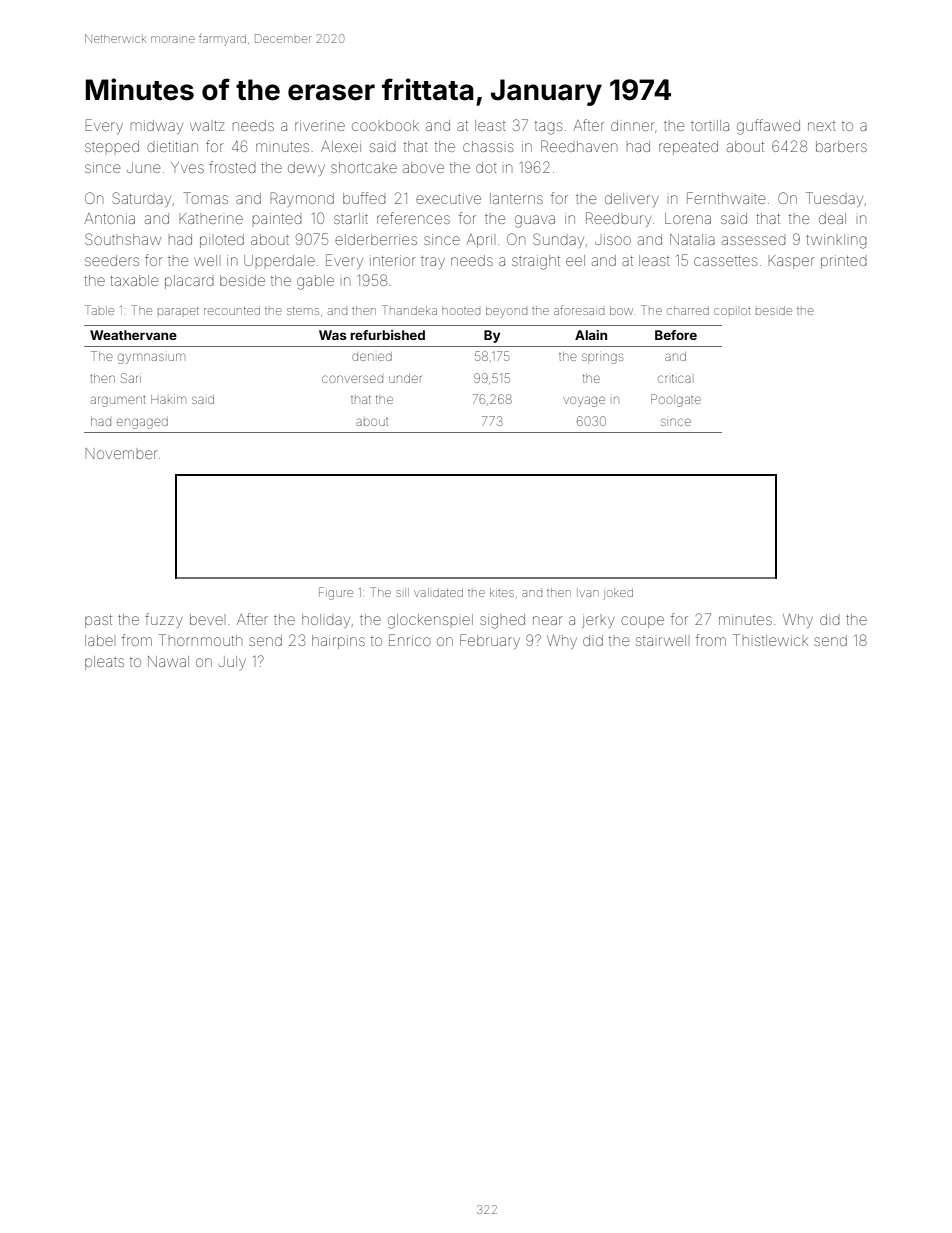 The height and width of the document is (1233, 952). Describe the element at coordinates (168, 399) in the document. I see `Hakim` at that location.
